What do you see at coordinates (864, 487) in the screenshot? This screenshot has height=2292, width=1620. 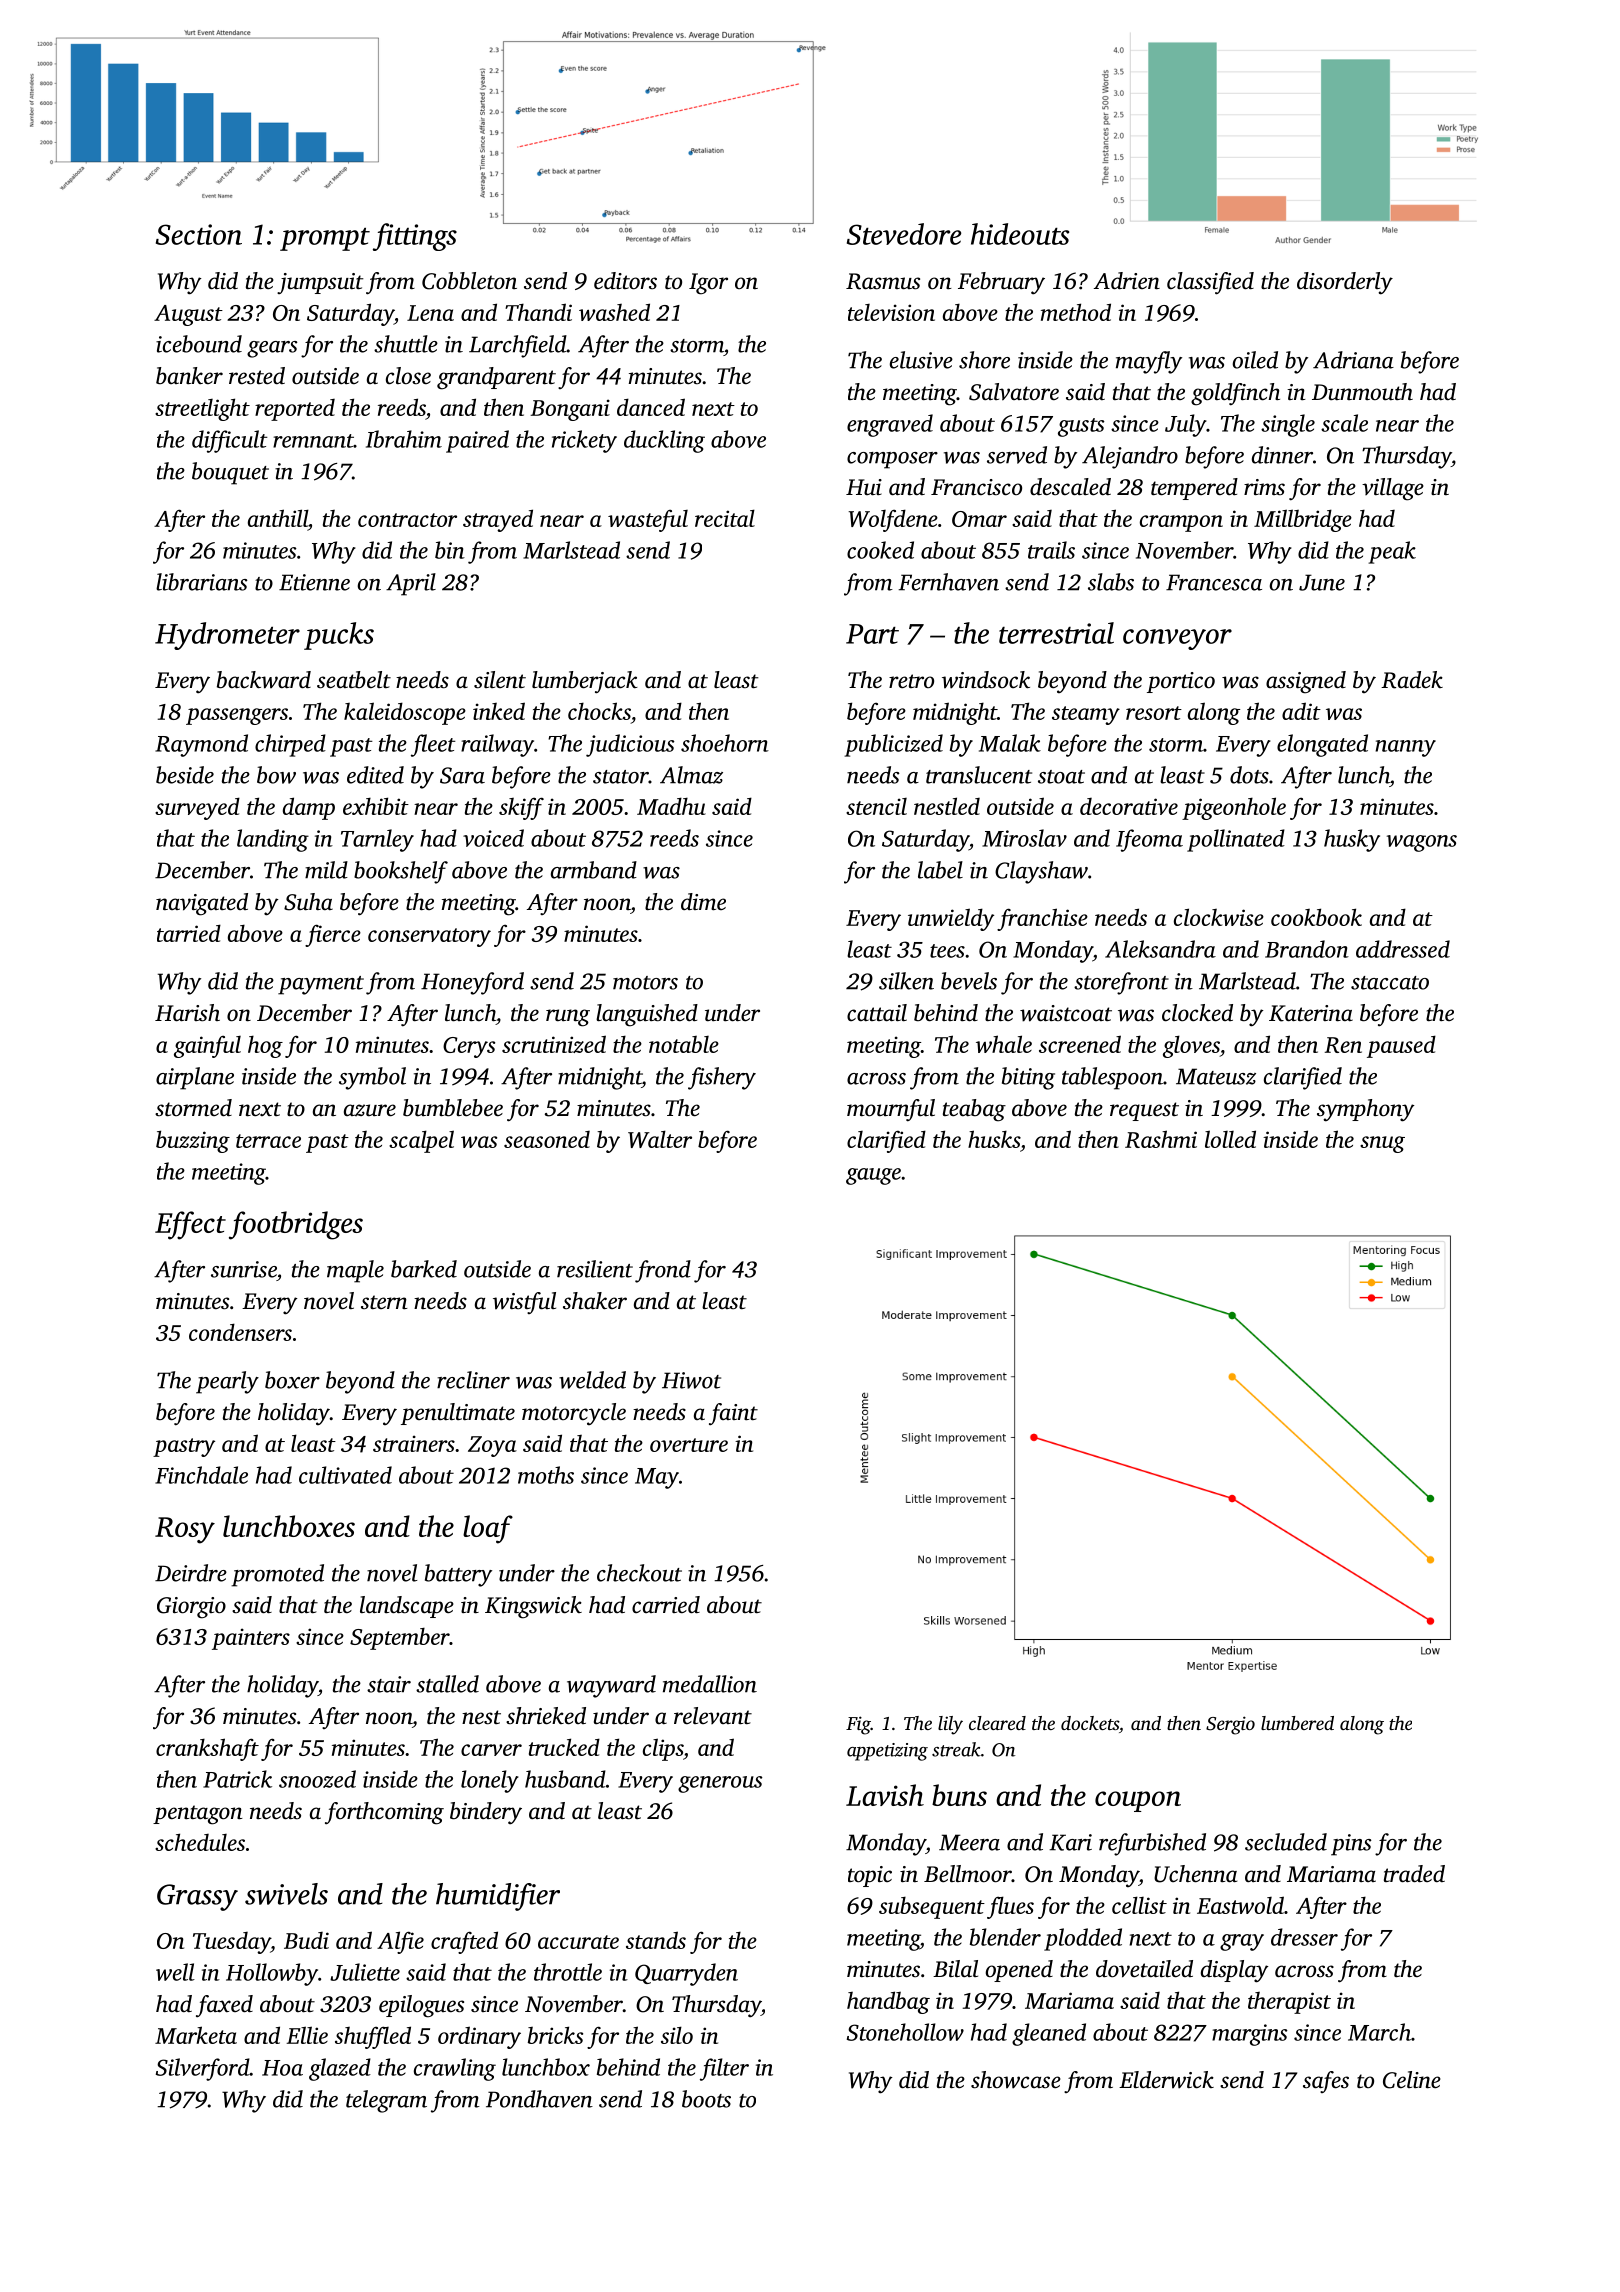 I see `Hui` at bounding box center [864, 487].
